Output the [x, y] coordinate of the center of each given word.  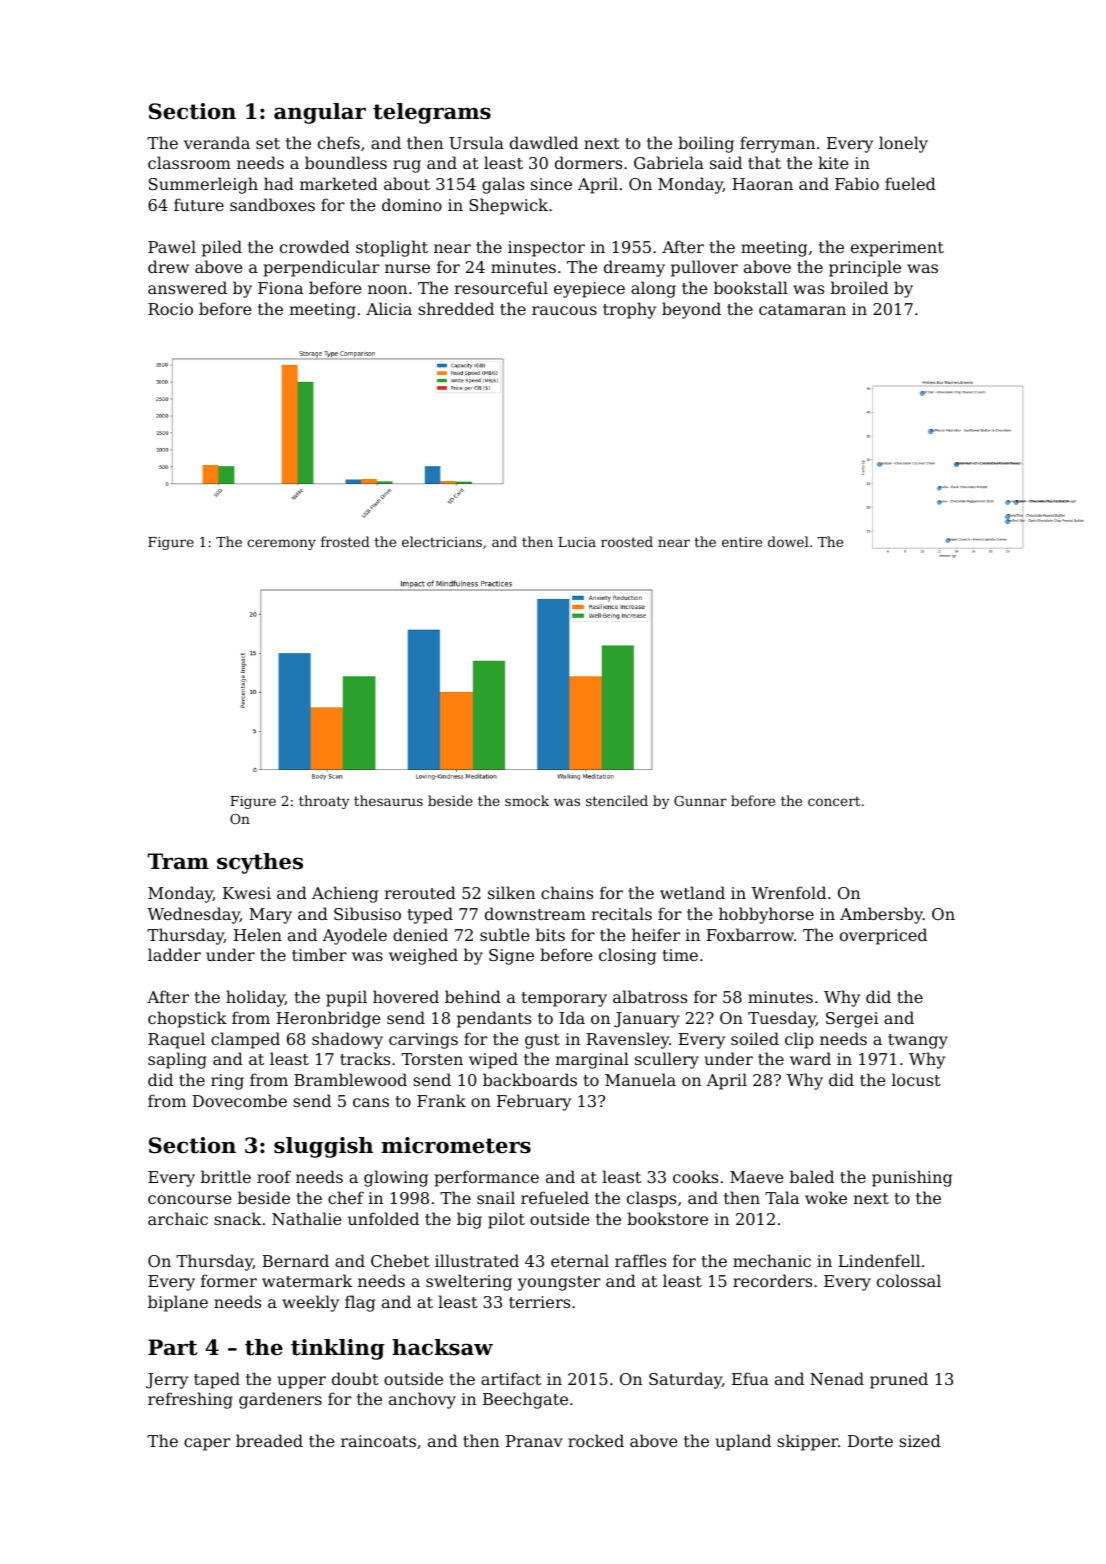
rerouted [420, 892]
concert [834, 801]
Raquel [176, 1040]
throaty [324, 802]
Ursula [476, 142]
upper [302, 1382]
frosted [345, 541]
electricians [442, 541]
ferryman [777, 144]
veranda [217, 142]
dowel [788, 541]
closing [627, 956]
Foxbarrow [750, 934]
